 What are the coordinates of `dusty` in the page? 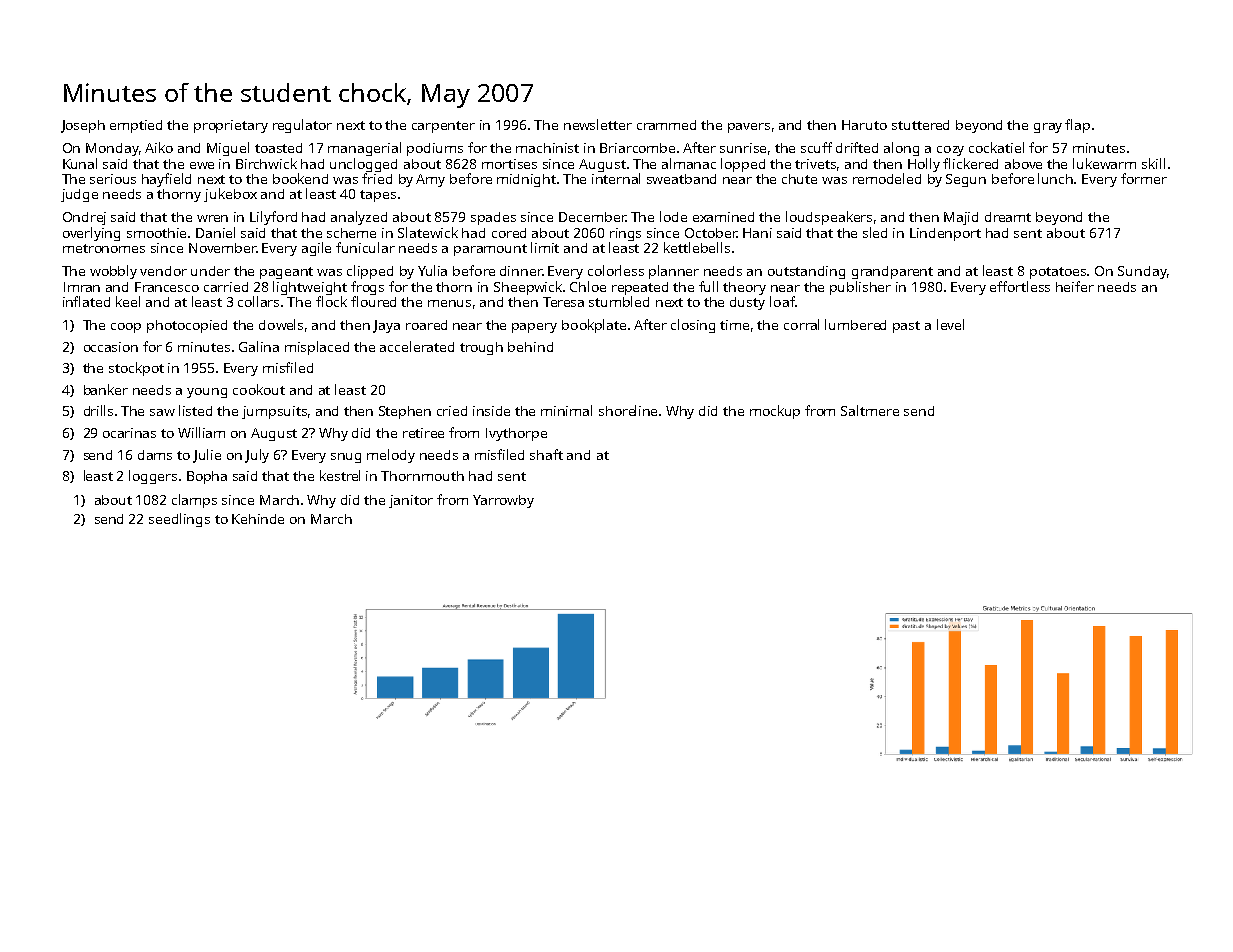 It's located at (747, 303).
